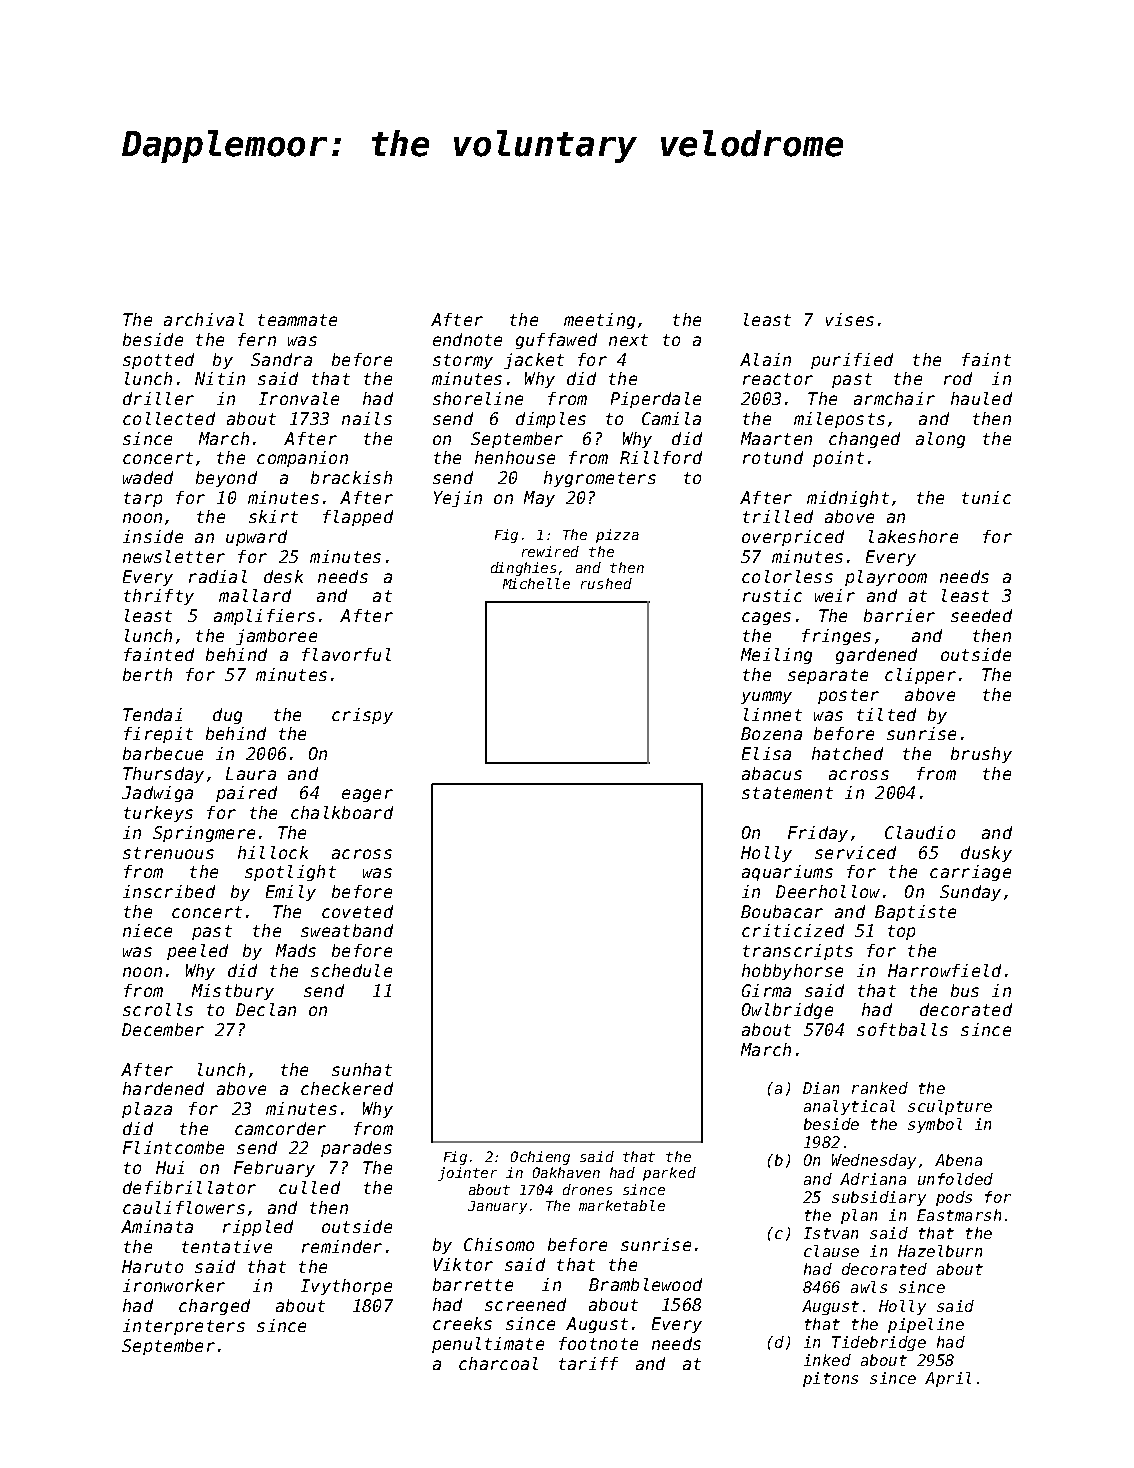  Describe the element at coordinates (850, 319) in the screenshot. I see `vises` at that location.
